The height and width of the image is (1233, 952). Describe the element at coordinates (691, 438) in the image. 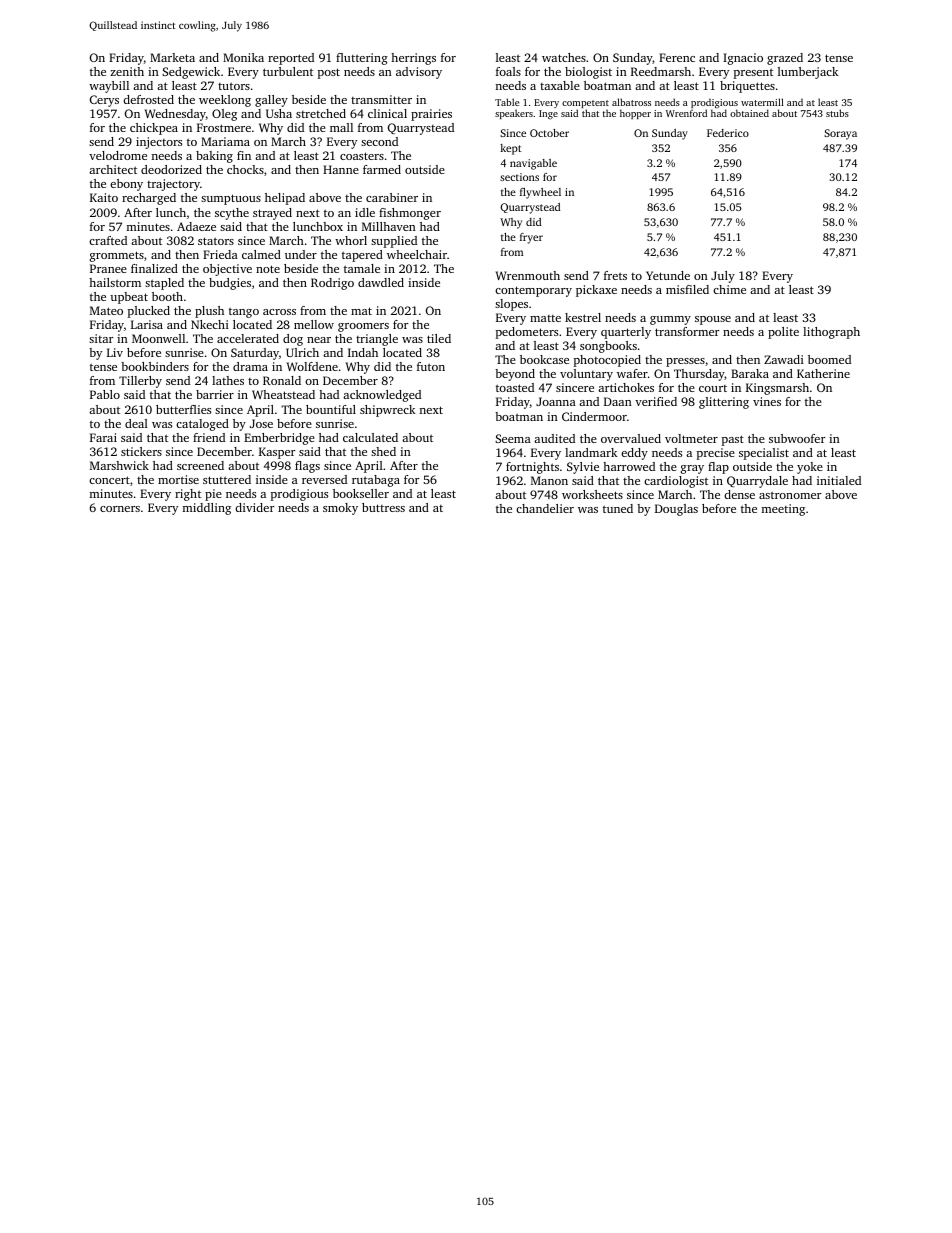

I see `voltmeter` at that location.
